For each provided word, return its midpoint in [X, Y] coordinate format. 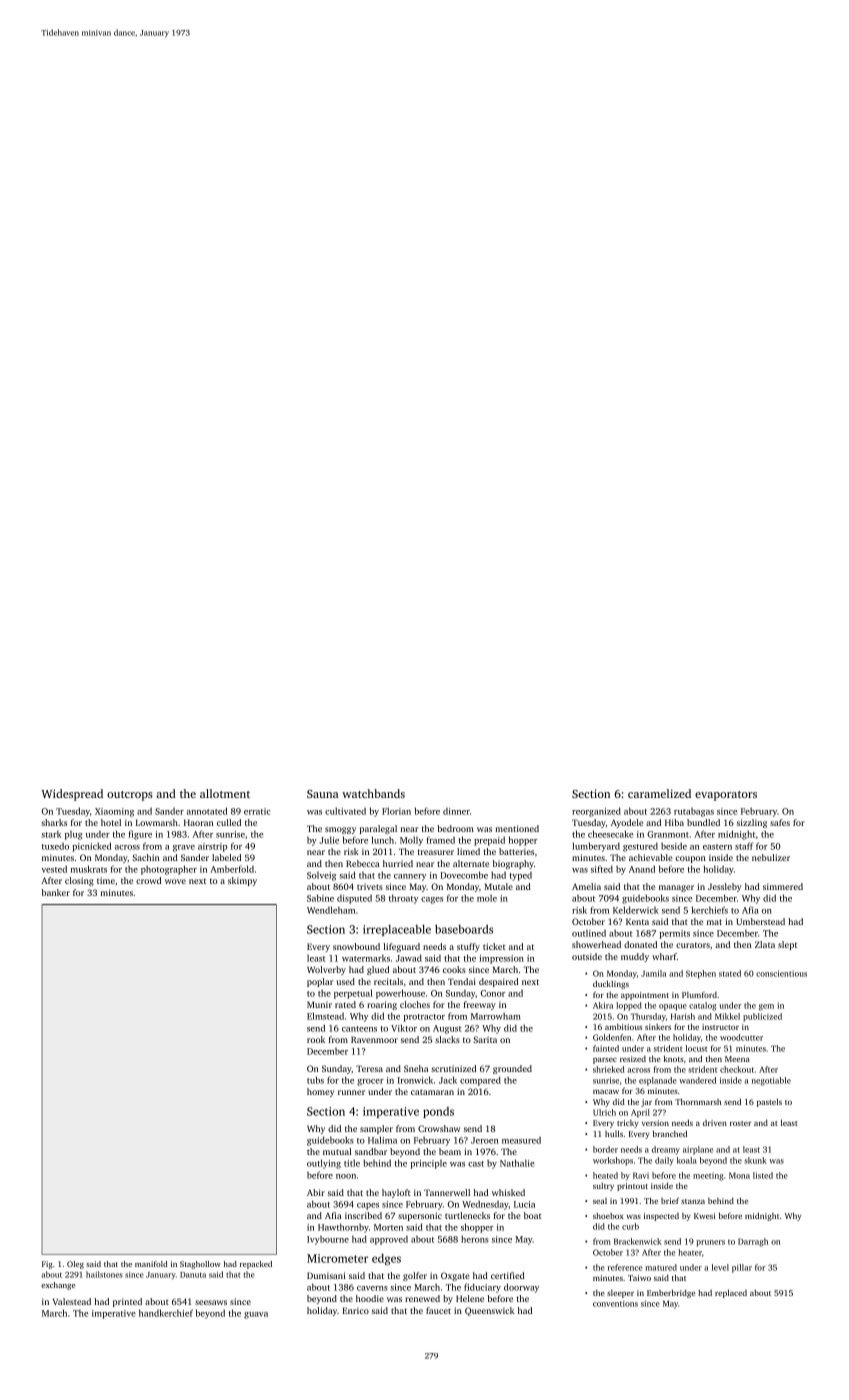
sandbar [371, 1151]
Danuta [193, 1275]
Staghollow [200, 1265]
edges [386, 1259]
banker [56, 892]
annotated [206, 811]
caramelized [659, 793]
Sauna [323, 794]
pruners [710, 1243]
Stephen [701, 974]
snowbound [356, 946]
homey [321, 1092]
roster [740, 1123]
